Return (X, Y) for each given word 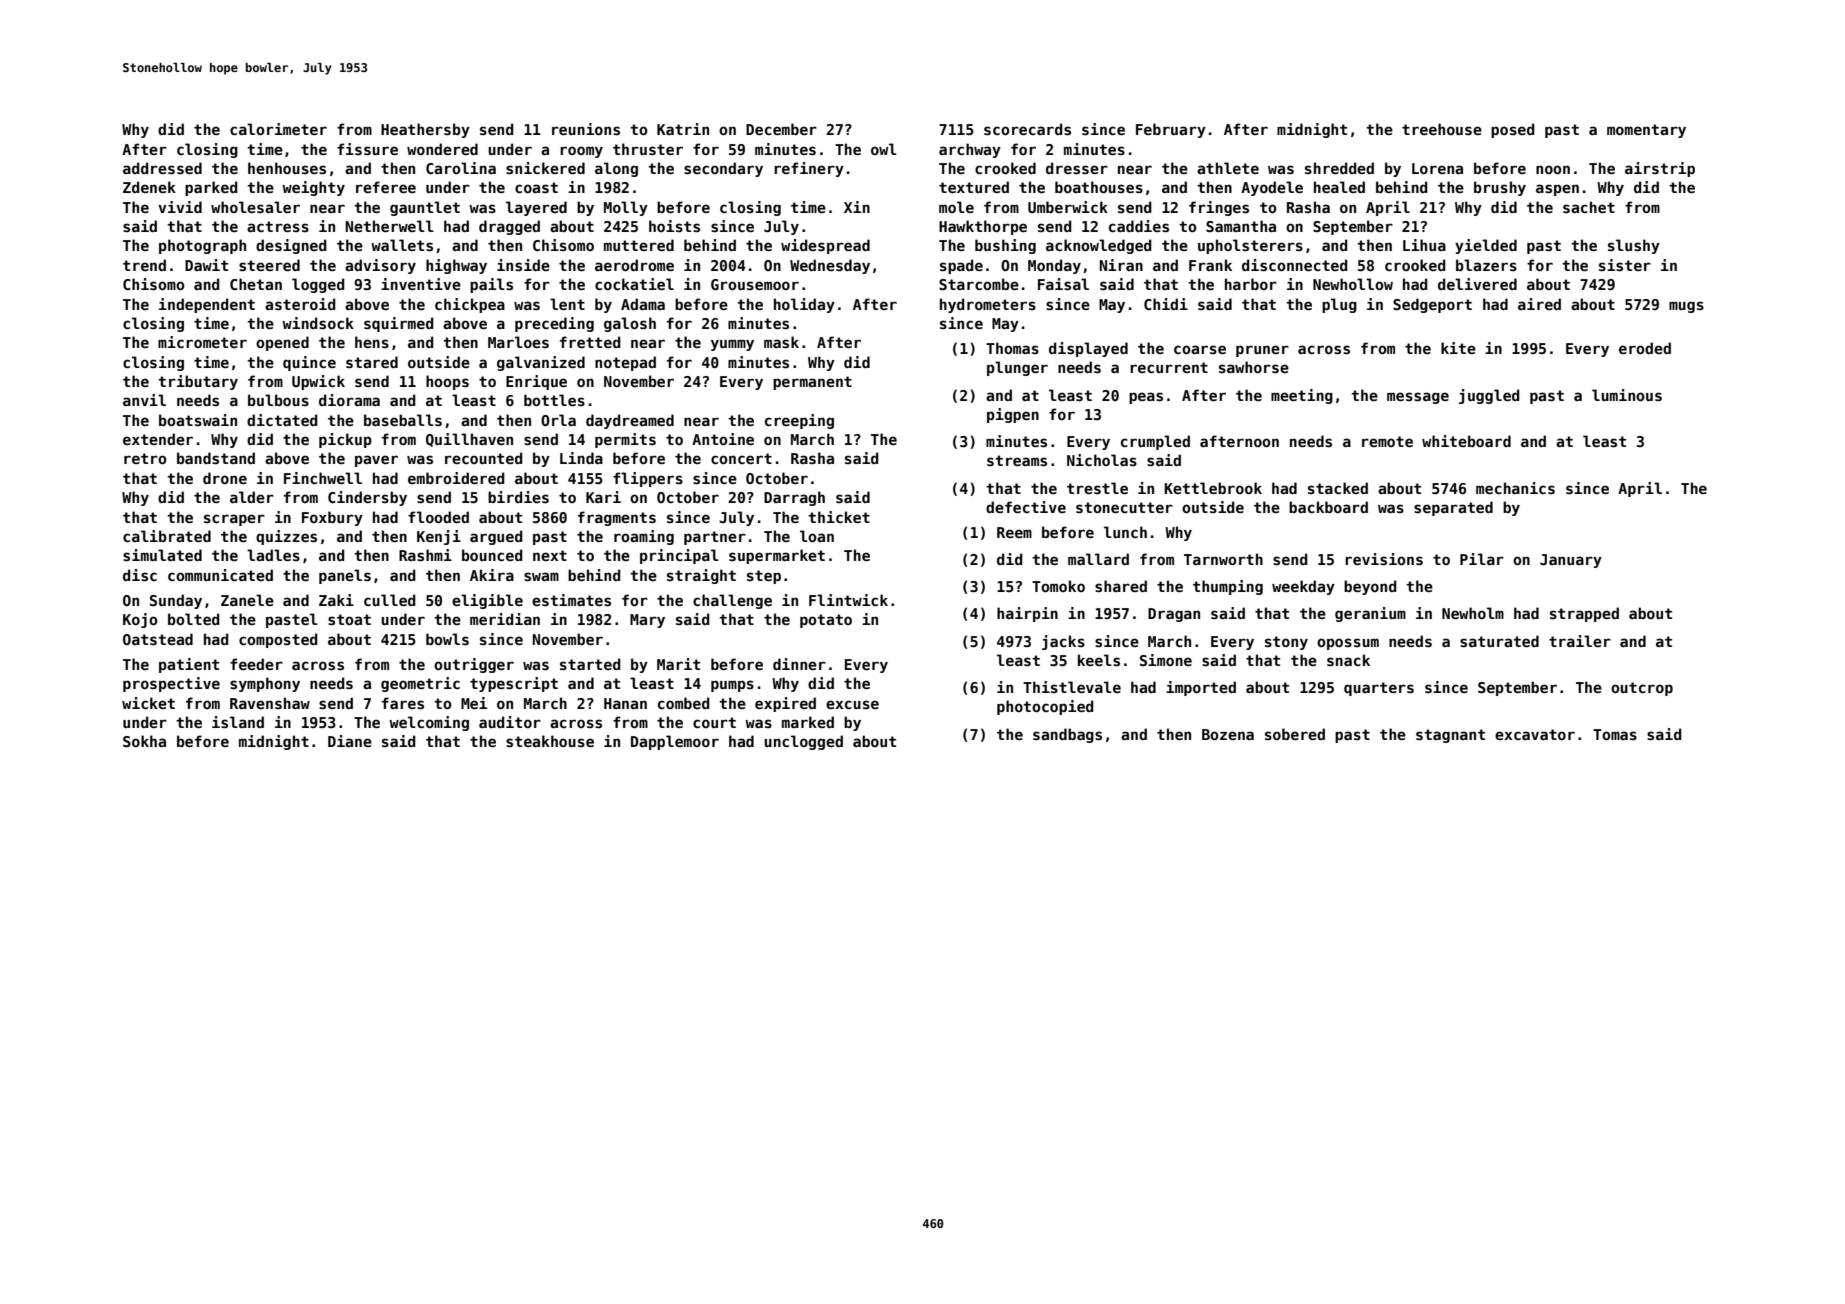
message (1418, 398)
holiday (804, 305)
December (781, 129)
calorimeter (278, 129)
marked (808, 722)
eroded (1645, 348)
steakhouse (550, 741)
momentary (1646, 131)
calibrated (167, 536)
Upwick (318, 382)
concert (741, 458)
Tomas (1615, 734)
